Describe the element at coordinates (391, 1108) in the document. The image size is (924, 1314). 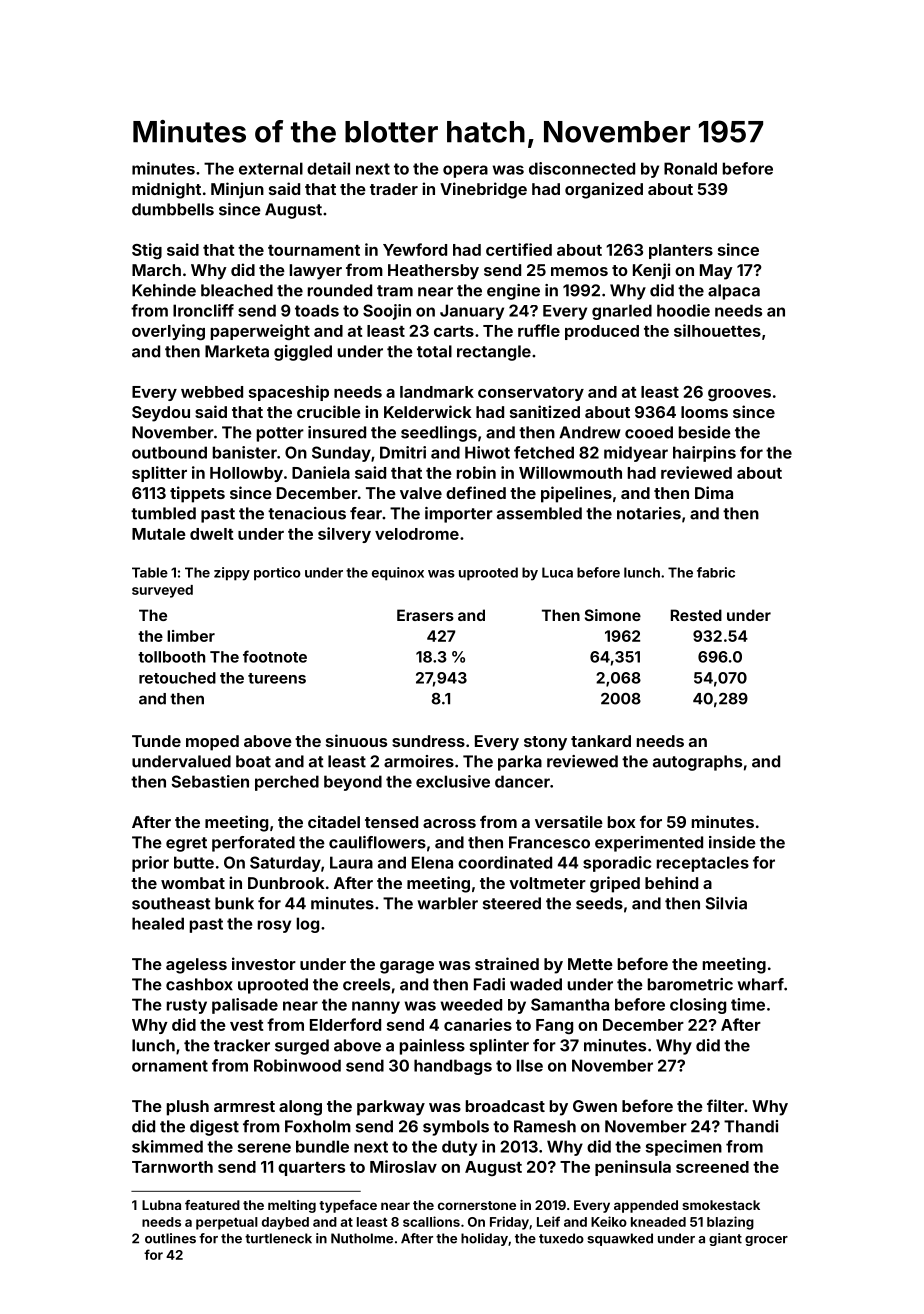
I see `parkway` at that location.
